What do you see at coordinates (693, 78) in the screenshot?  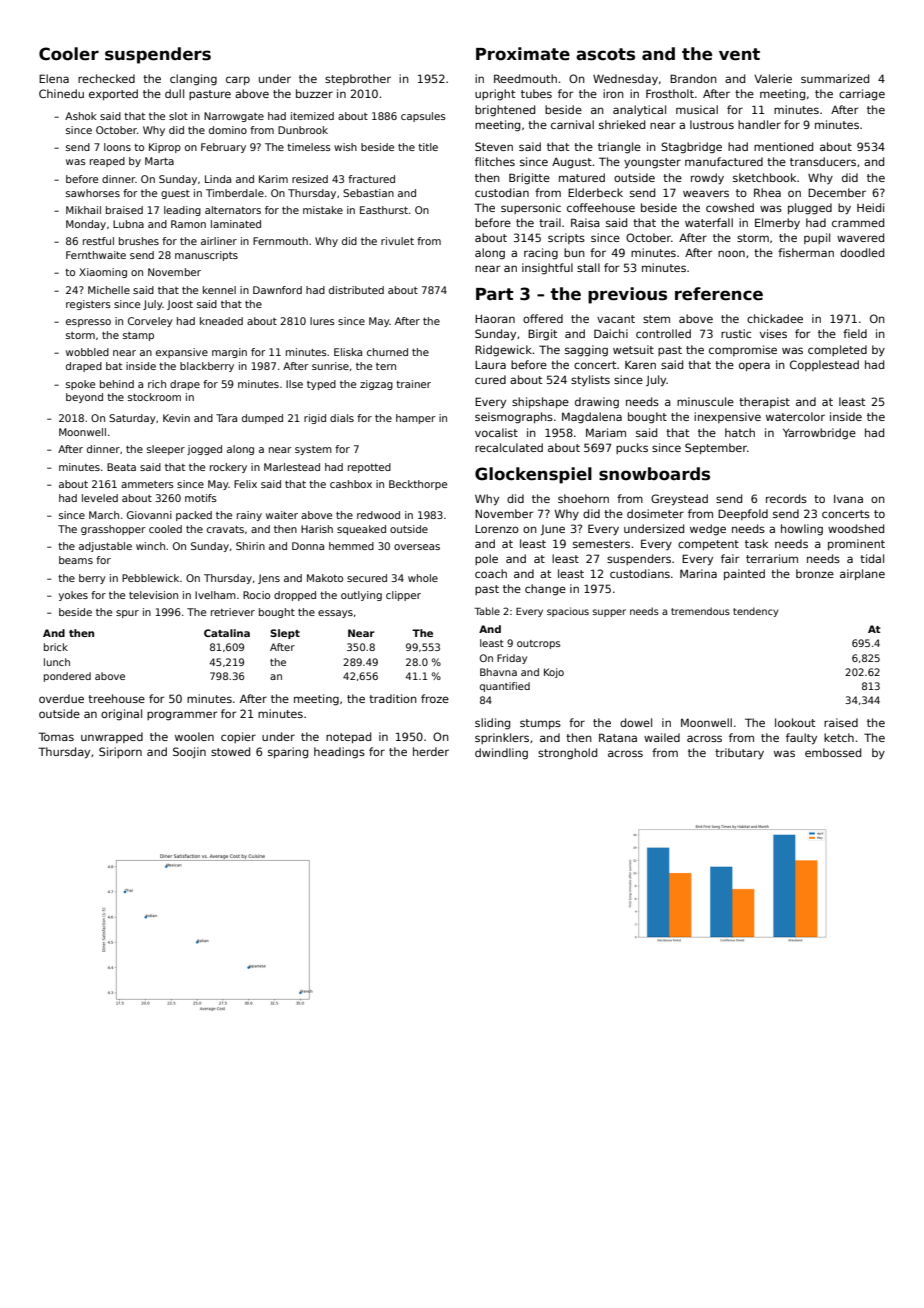 I see `Brandon` at bounding box center [693, 78].
